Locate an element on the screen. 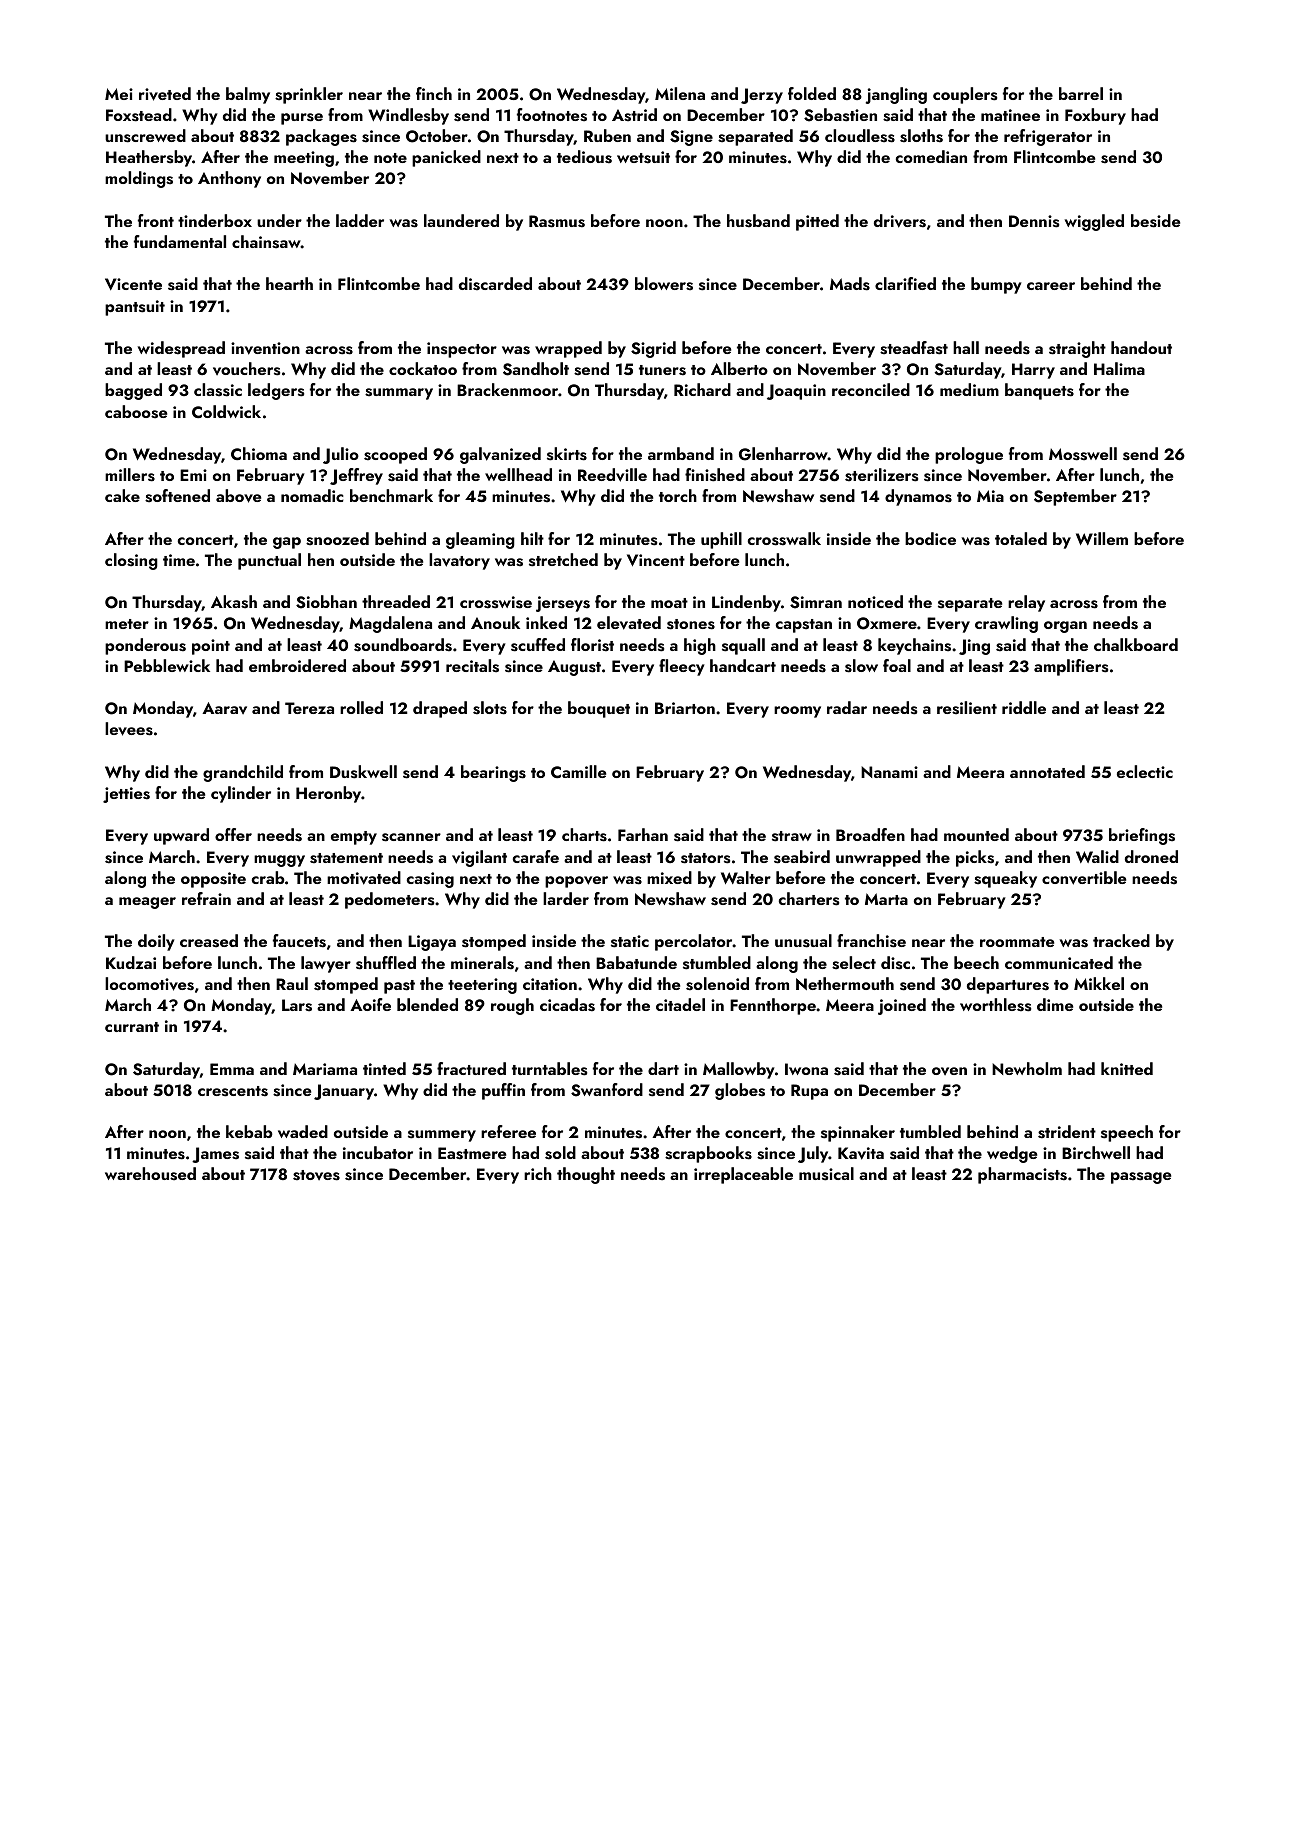 The width and height of the screenshot is (1294, 1830). packages is located at coordinates (321, 137).
